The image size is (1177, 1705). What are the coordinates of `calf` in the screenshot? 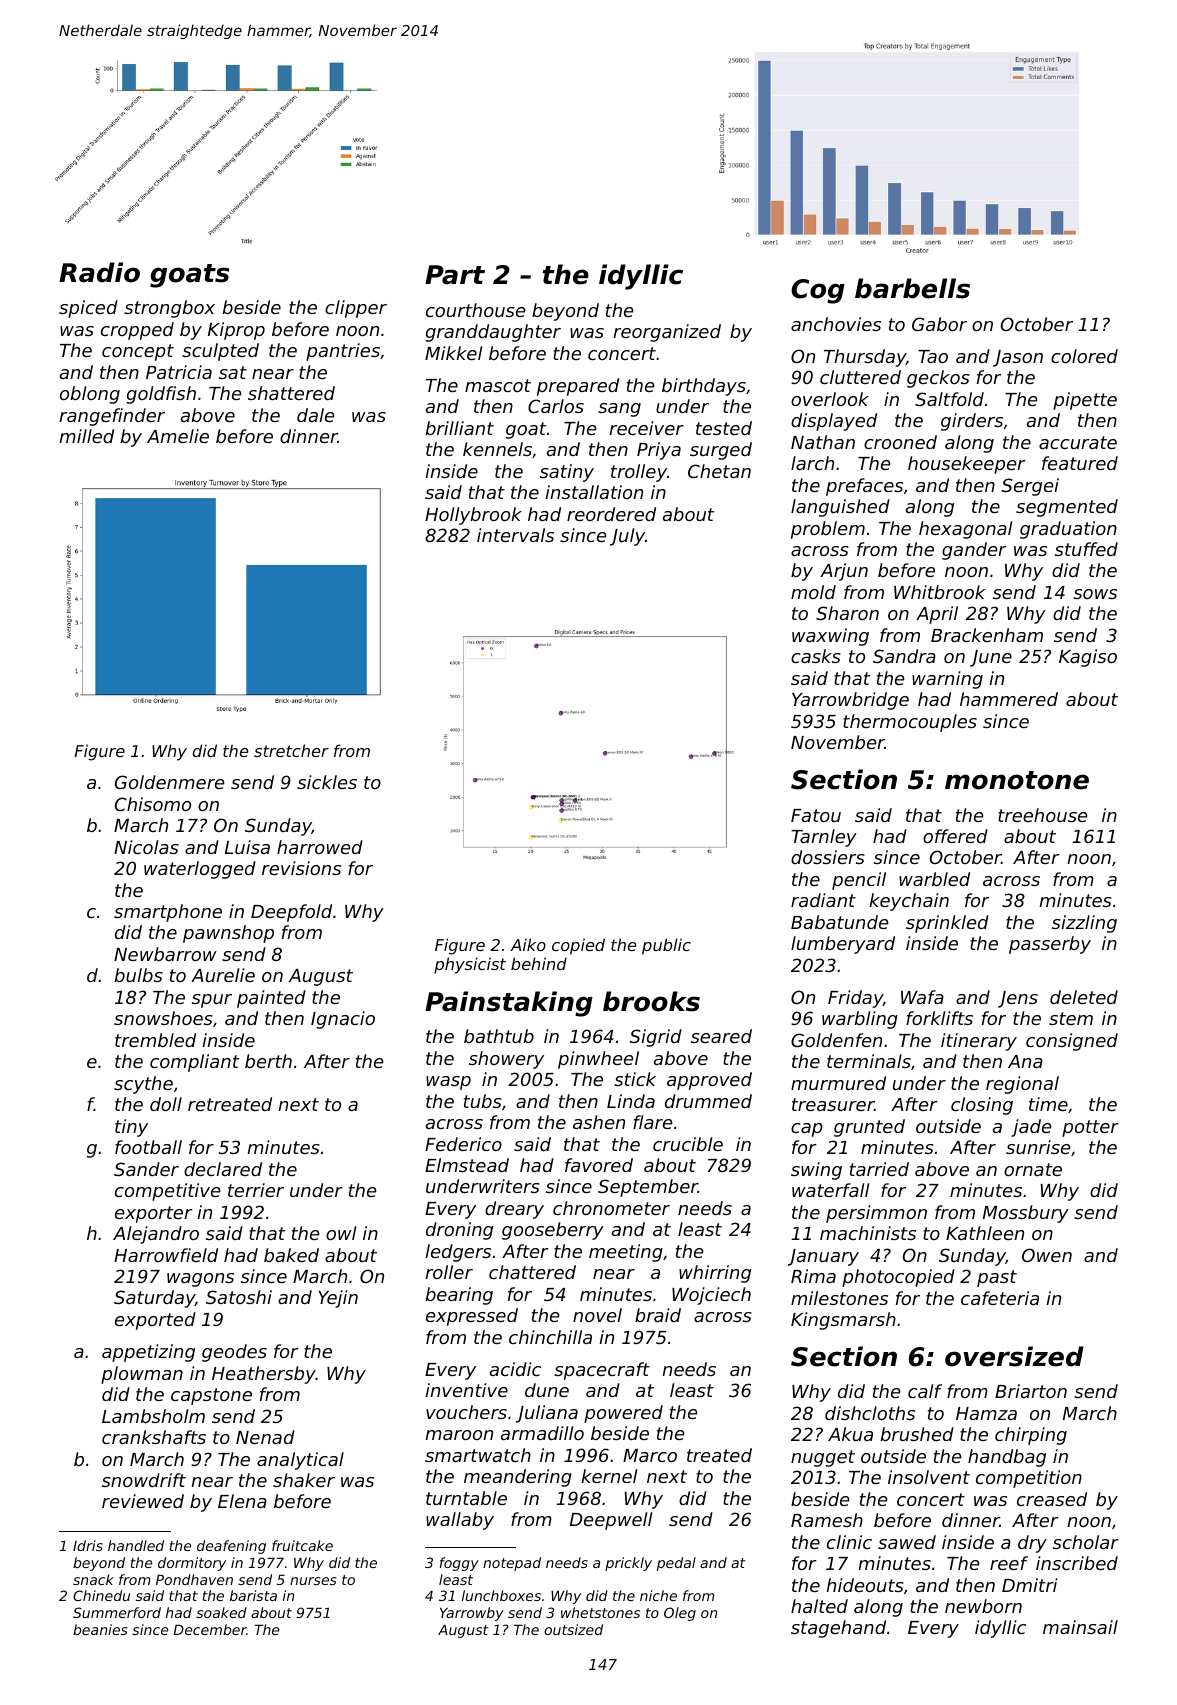 It's located at (925, 1391).
